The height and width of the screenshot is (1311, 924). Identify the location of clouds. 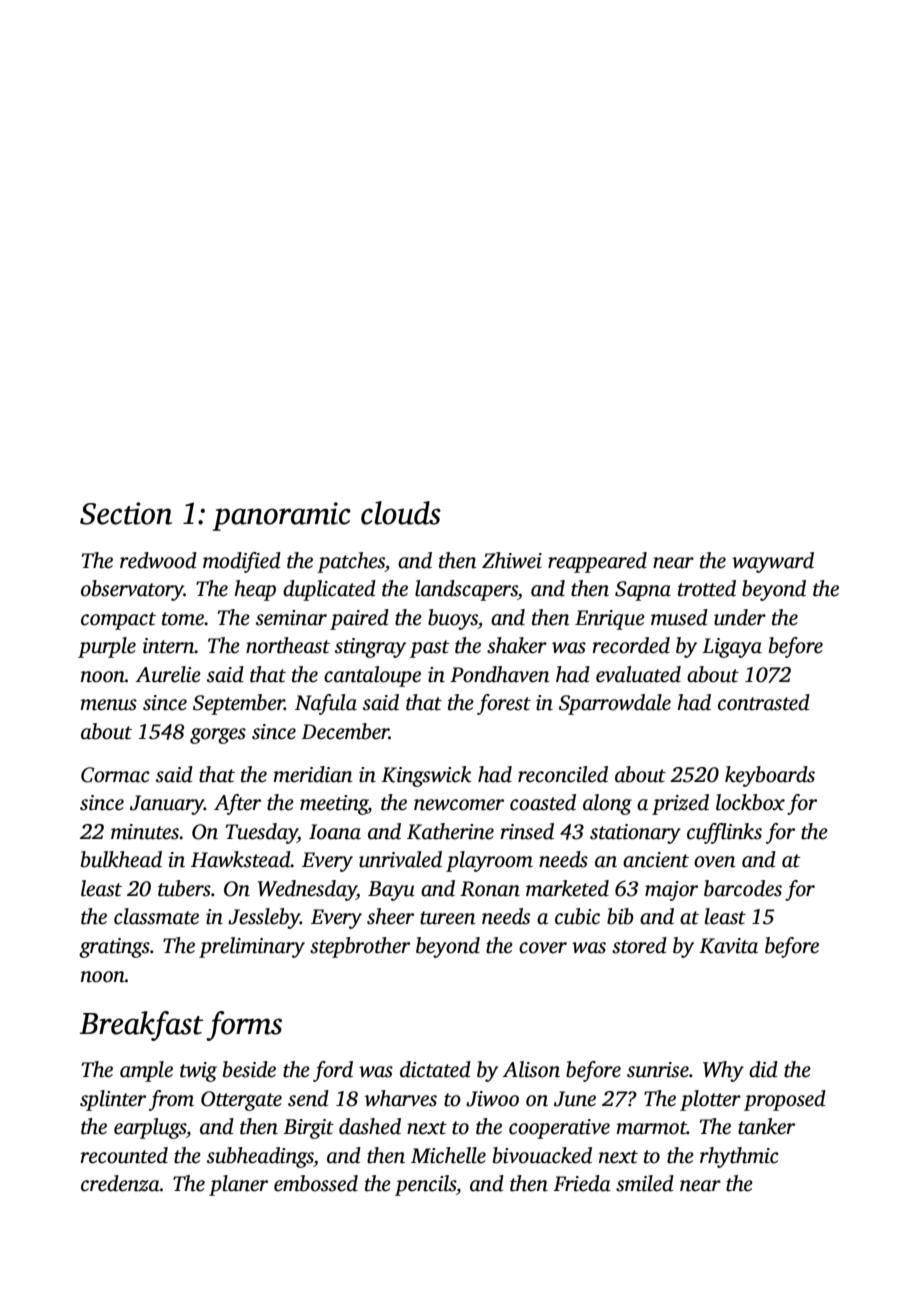
(401, 513).
